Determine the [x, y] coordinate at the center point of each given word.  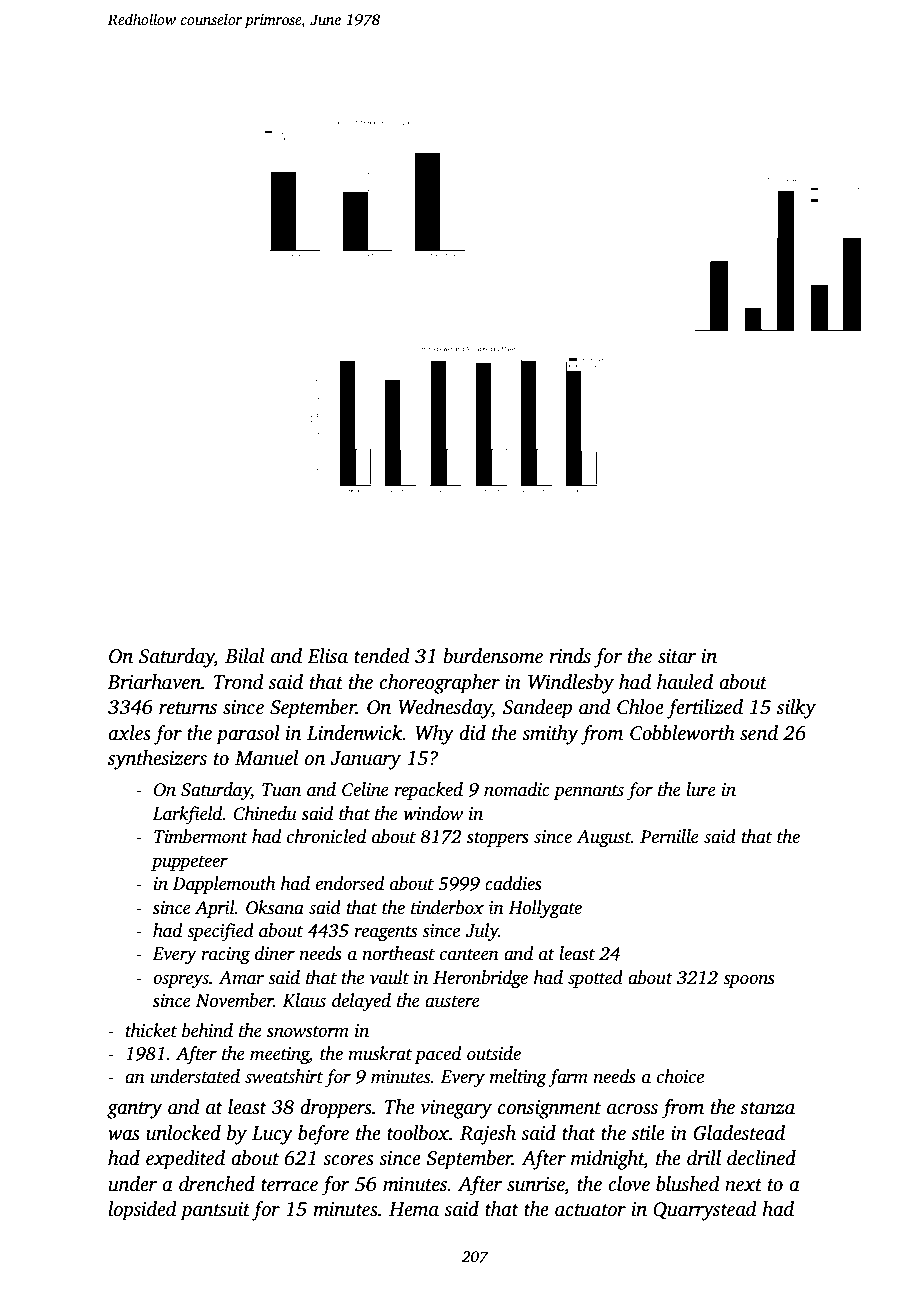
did [472, 733]
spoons [749, 981]
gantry [134, 1110]
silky [796, 709]
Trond [239, 682]
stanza [768, 1108]
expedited [185, 1160]
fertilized [705, 709]
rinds [570, 656]
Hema [414, 1209]
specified [220, 932]
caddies [513, 883]
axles [129, 733]
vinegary [456, 1109]
